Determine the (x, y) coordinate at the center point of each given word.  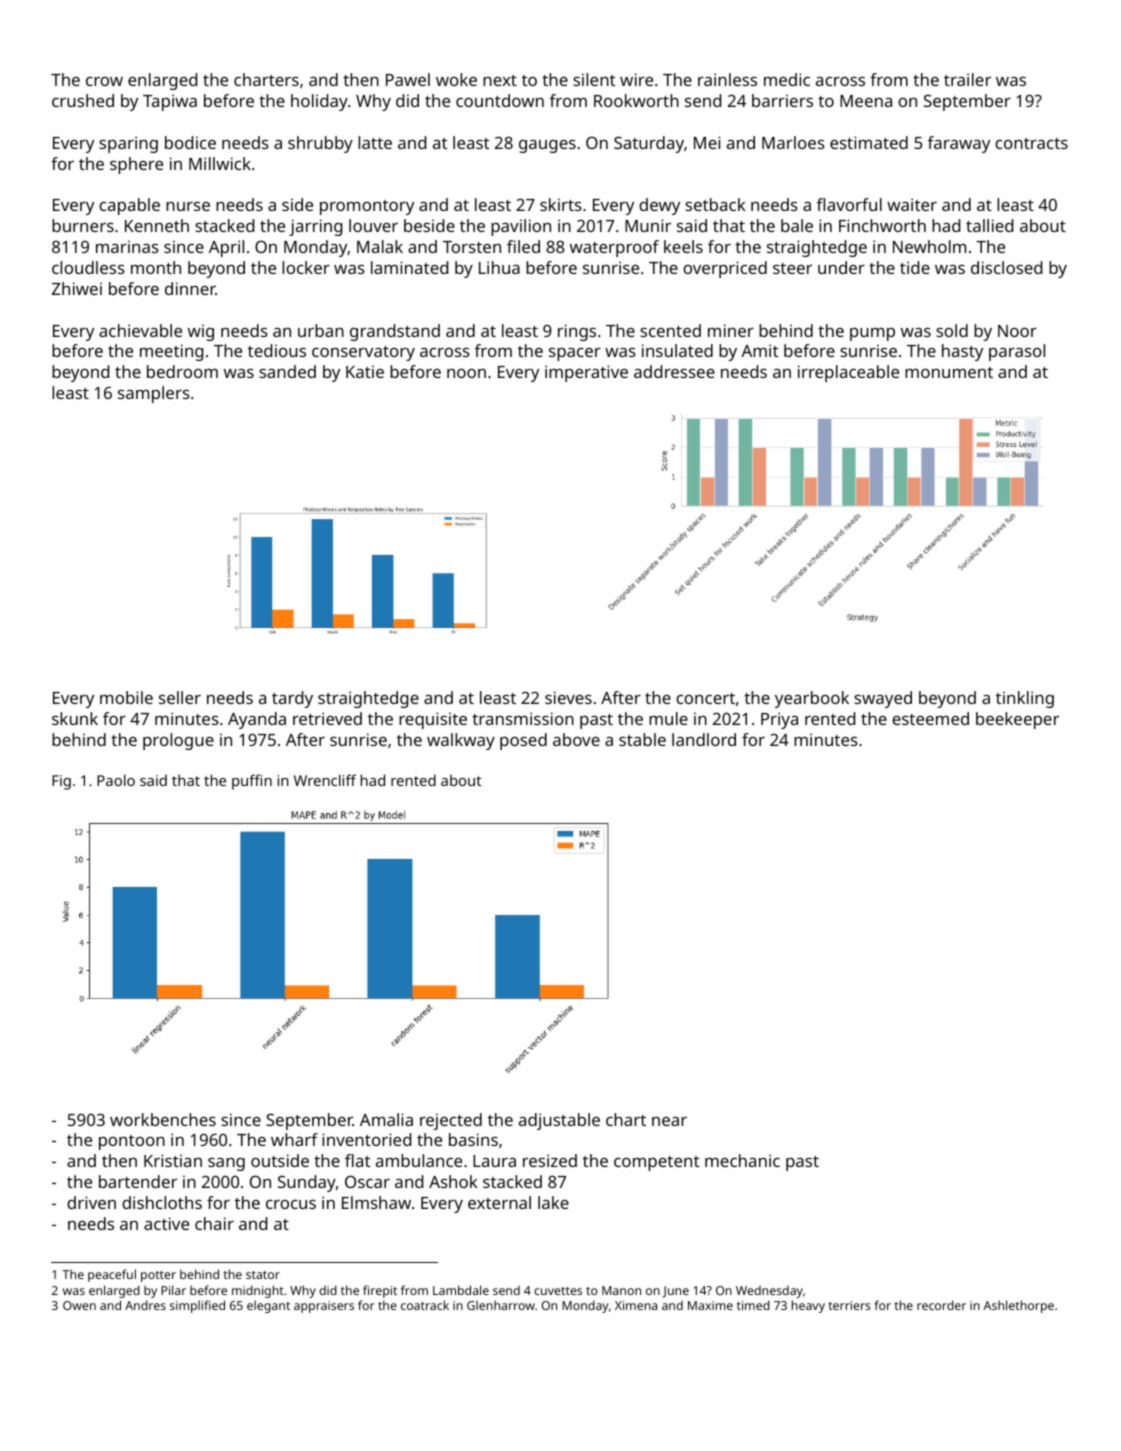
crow (104, 81)
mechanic (742, 1160)
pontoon (132, 1142)
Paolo (116, 780)
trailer (967, 79)
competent (656, 1163)
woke (456, 79)
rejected (451, 1121)
